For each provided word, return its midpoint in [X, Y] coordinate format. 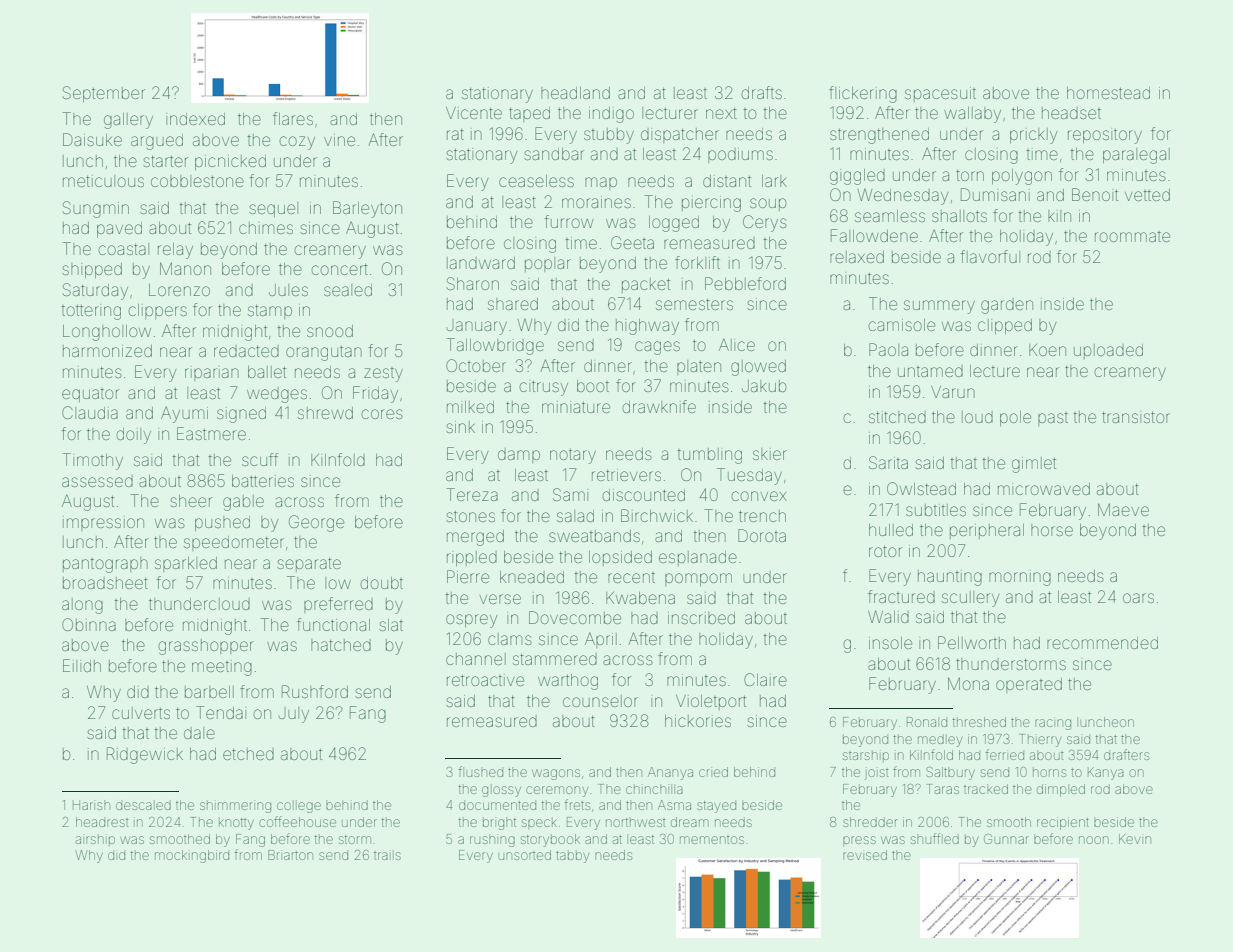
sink [460, 427]
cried [713, 772]
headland [575, 93]
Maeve [1123, 509]
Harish [91, 805]
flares [293, 118]
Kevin [1135, 839]
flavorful [990, 256]
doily [134, 436]
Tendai [221, 712]
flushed [481, 771]
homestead [1108, 93]
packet [646, 285]
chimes [266, 228]
